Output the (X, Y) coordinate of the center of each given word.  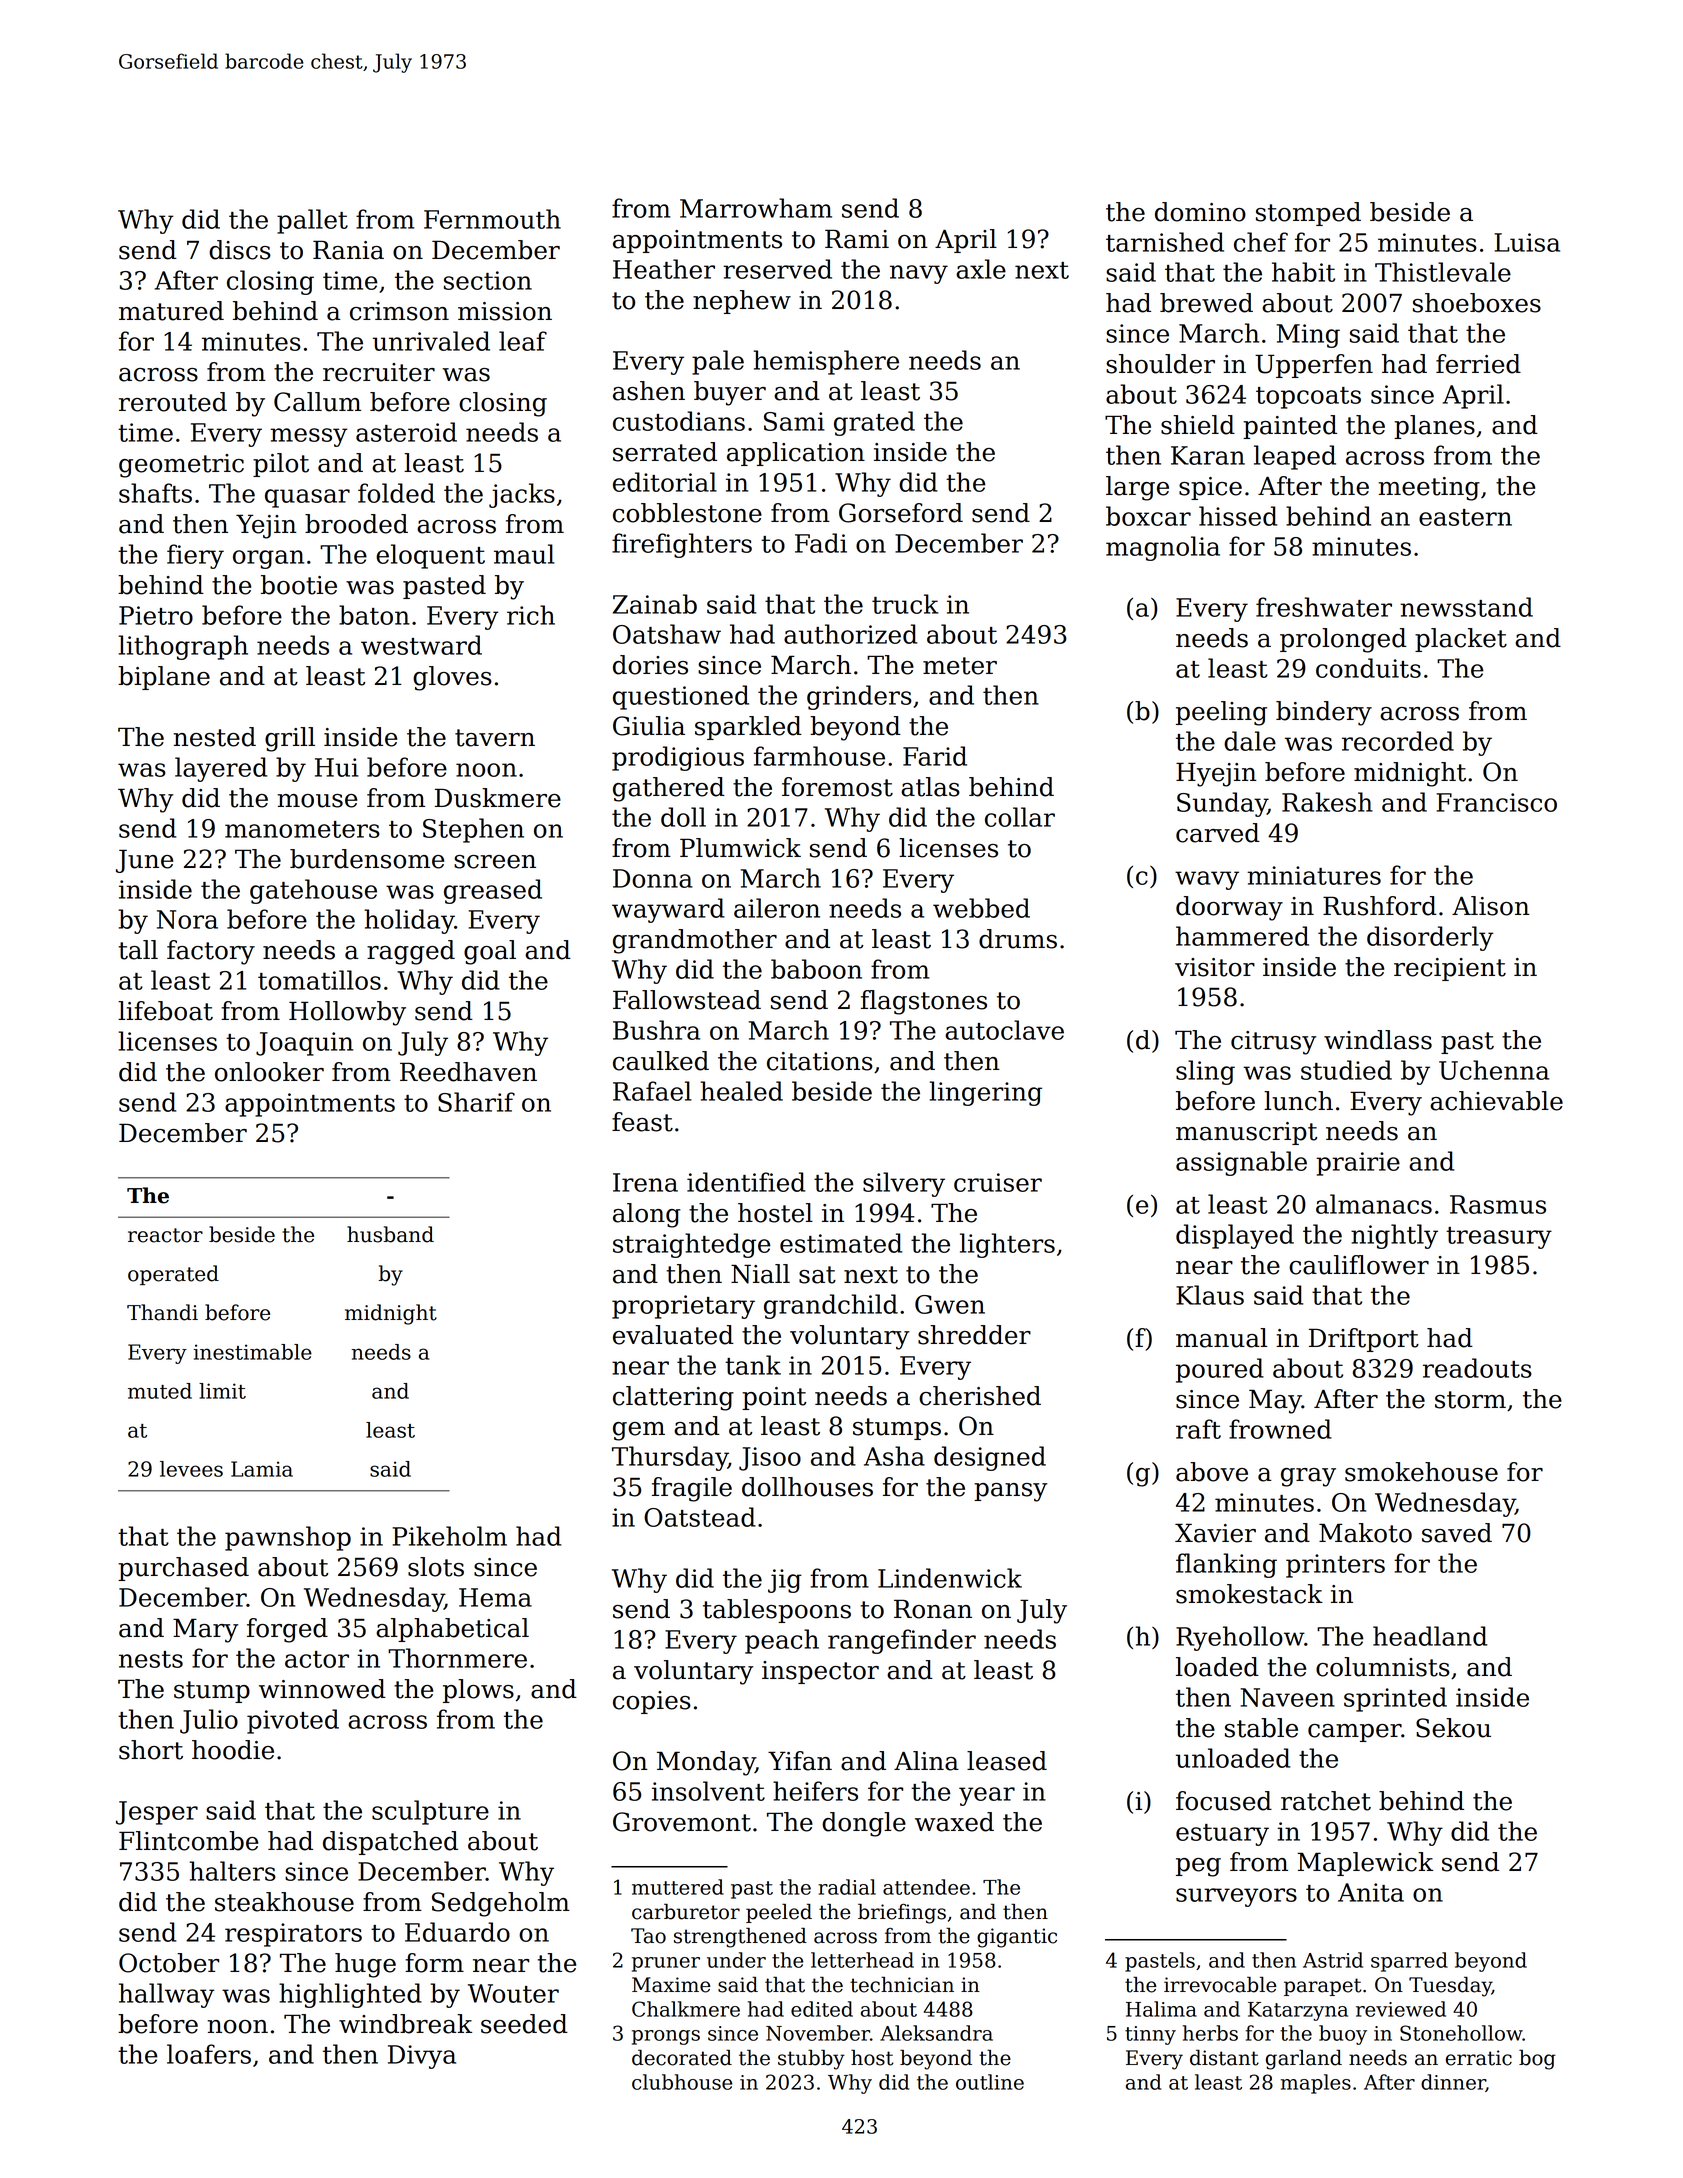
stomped (1308, 214)
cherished (980, 1396)
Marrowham (756, 208)
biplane (164, 678)
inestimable (252, 1352)
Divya (422, 2057)
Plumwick (740, 848)
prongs (666, 2037)
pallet (312, 221)
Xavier (1215, 1533)
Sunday (1222, 804)
